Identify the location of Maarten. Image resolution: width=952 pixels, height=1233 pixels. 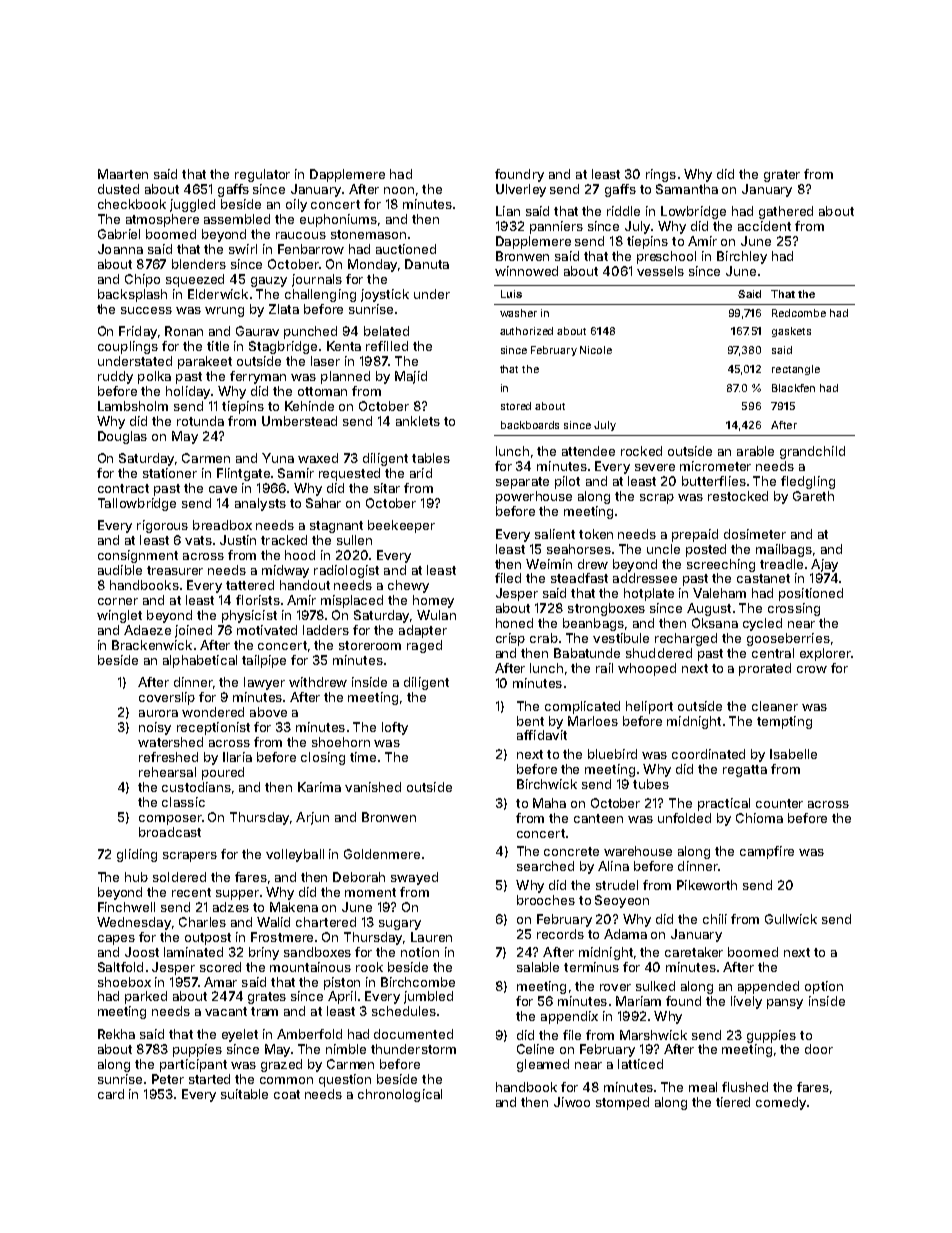
(123, 174).
